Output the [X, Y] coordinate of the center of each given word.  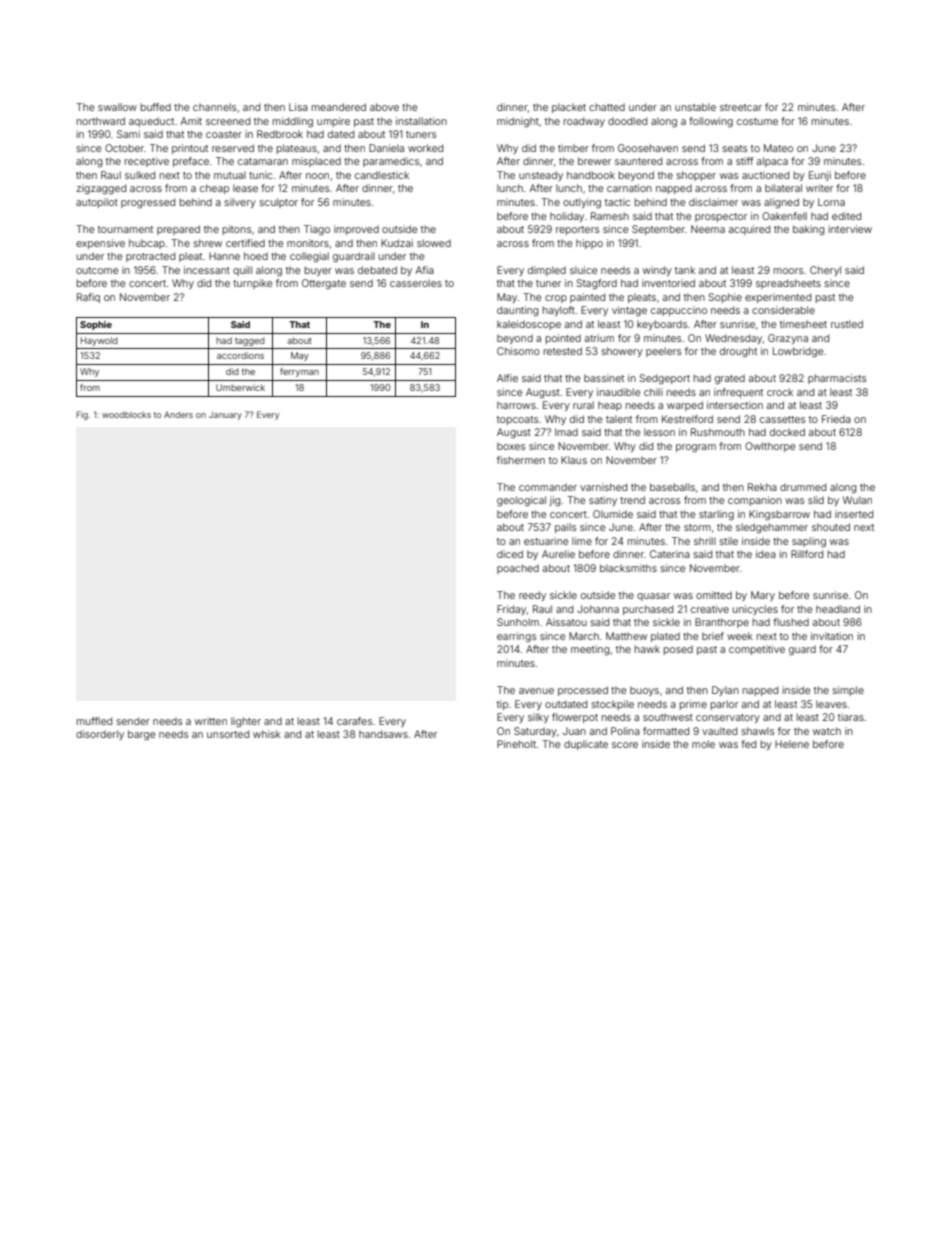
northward [101, 121]
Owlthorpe [770, 447]
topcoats [517, 420]
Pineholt [516, 744]
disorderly [100, 735]
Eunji [820, 176]
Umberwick [240, 387]
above [384, 107]
